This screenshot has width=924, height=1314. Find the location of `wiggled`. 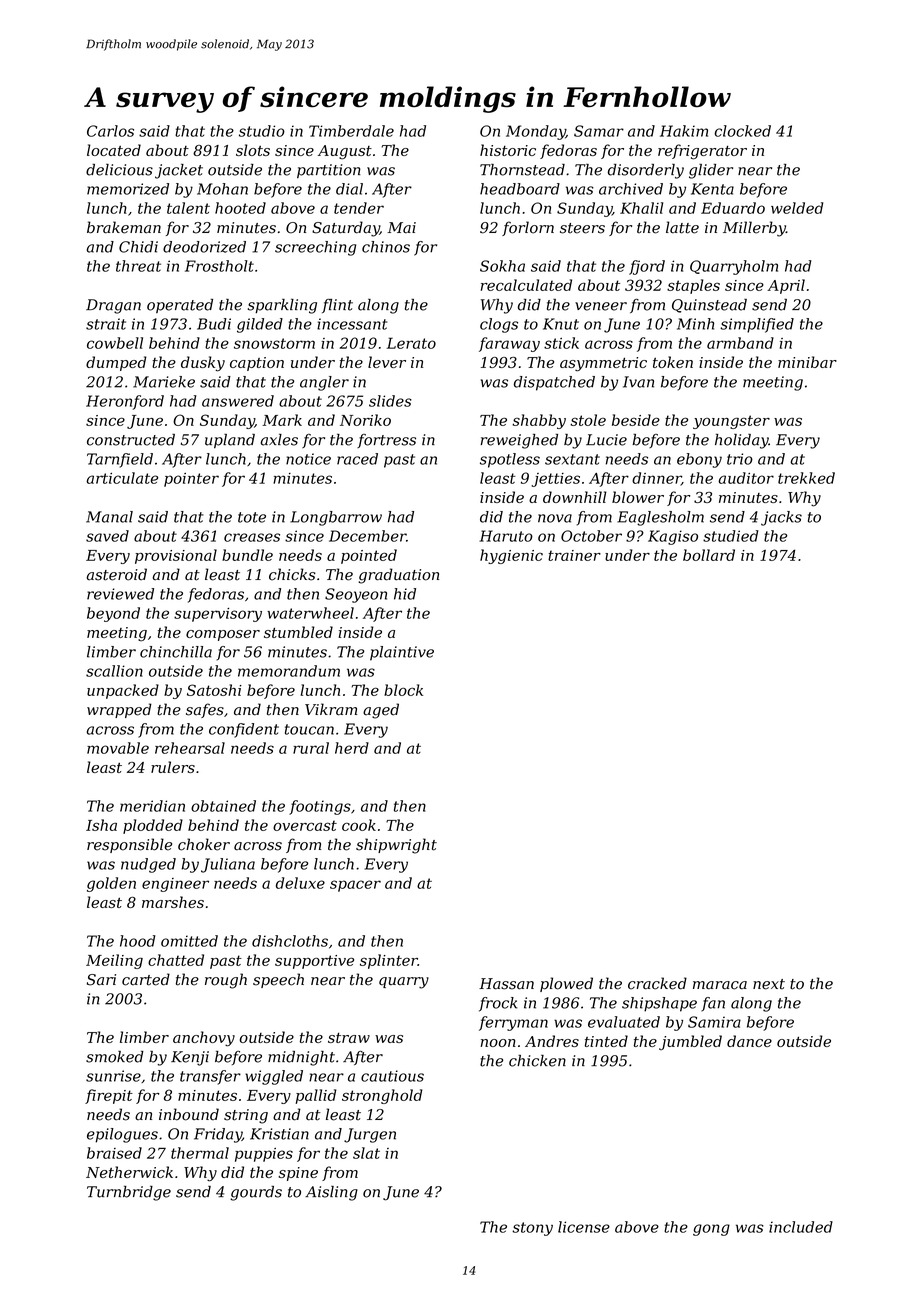

wiggled is located at coordinates (274, 1077).
